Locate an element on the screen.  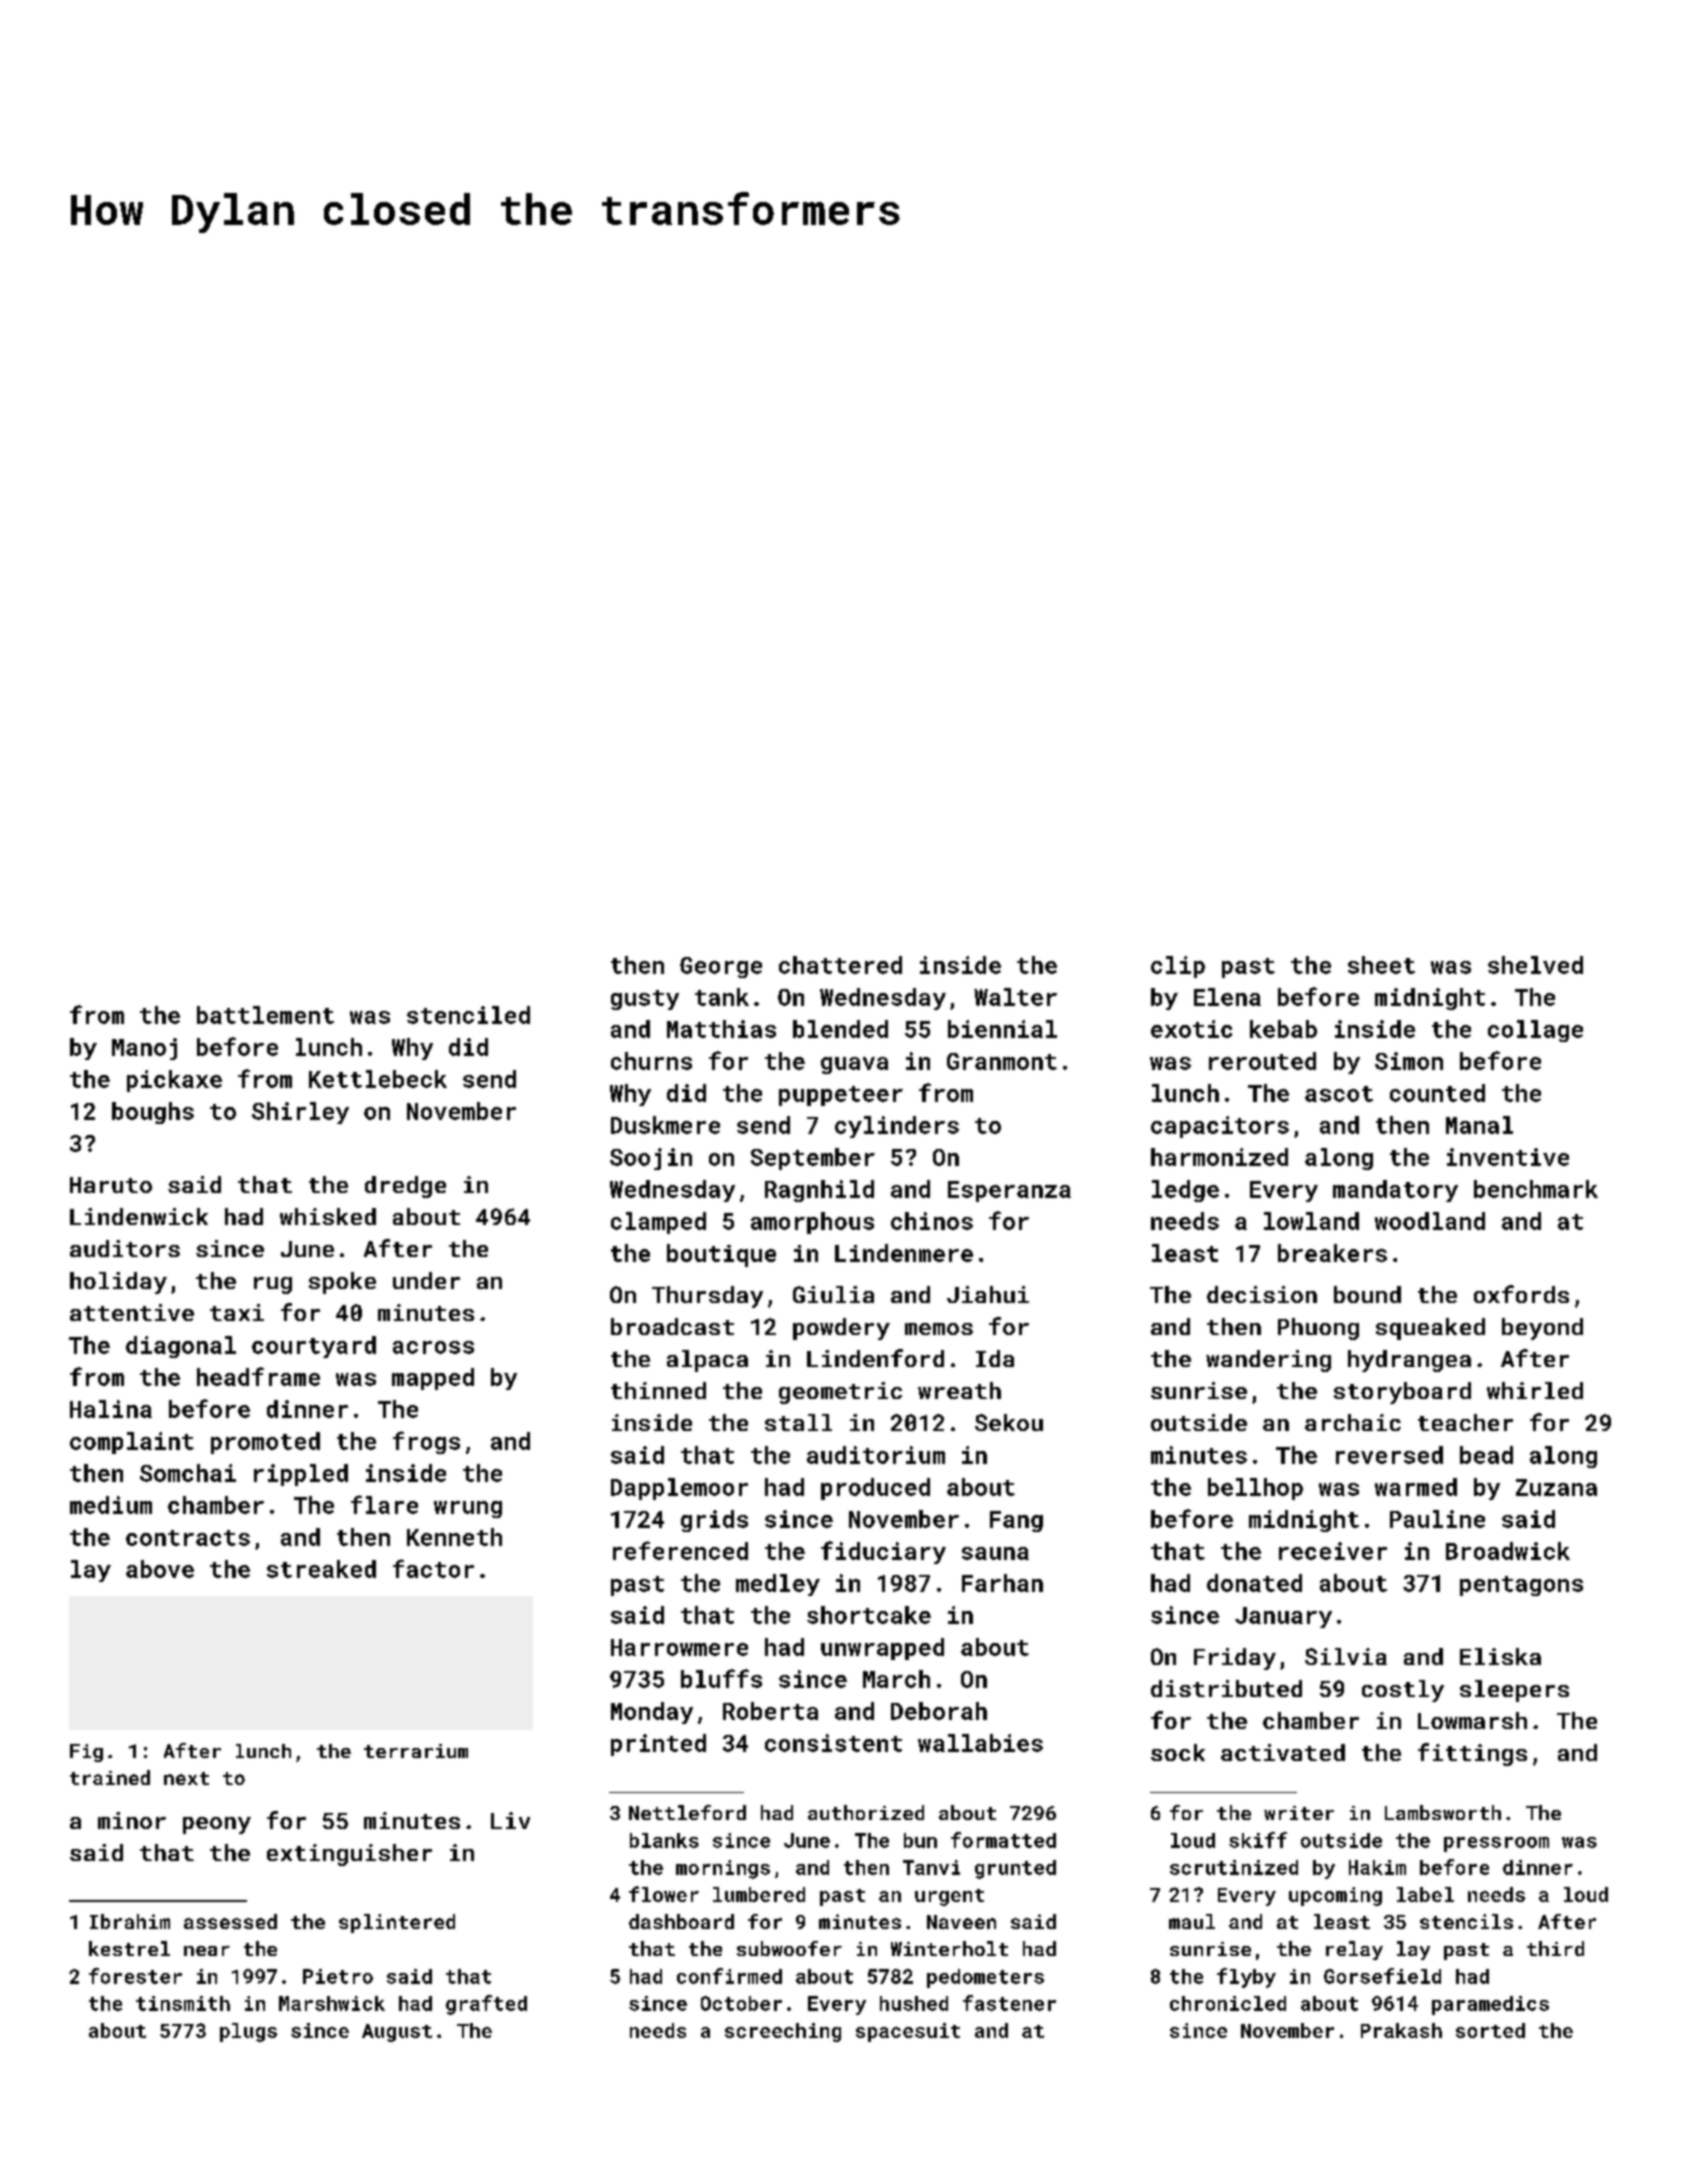
bead is located at coordinates (1486, 1455).
